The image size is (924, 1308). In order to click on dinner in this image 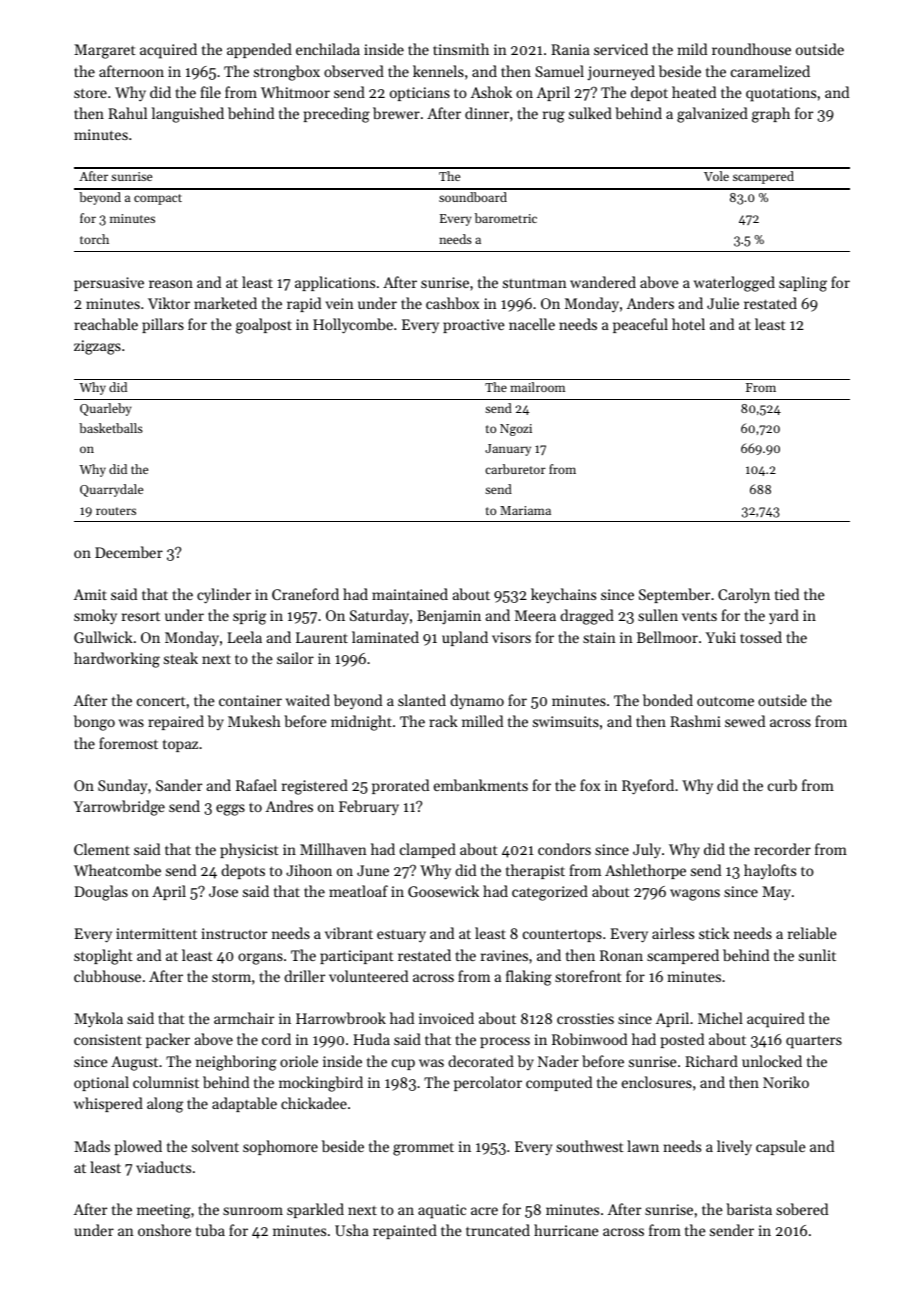, I will do `click(487, 113)`.
